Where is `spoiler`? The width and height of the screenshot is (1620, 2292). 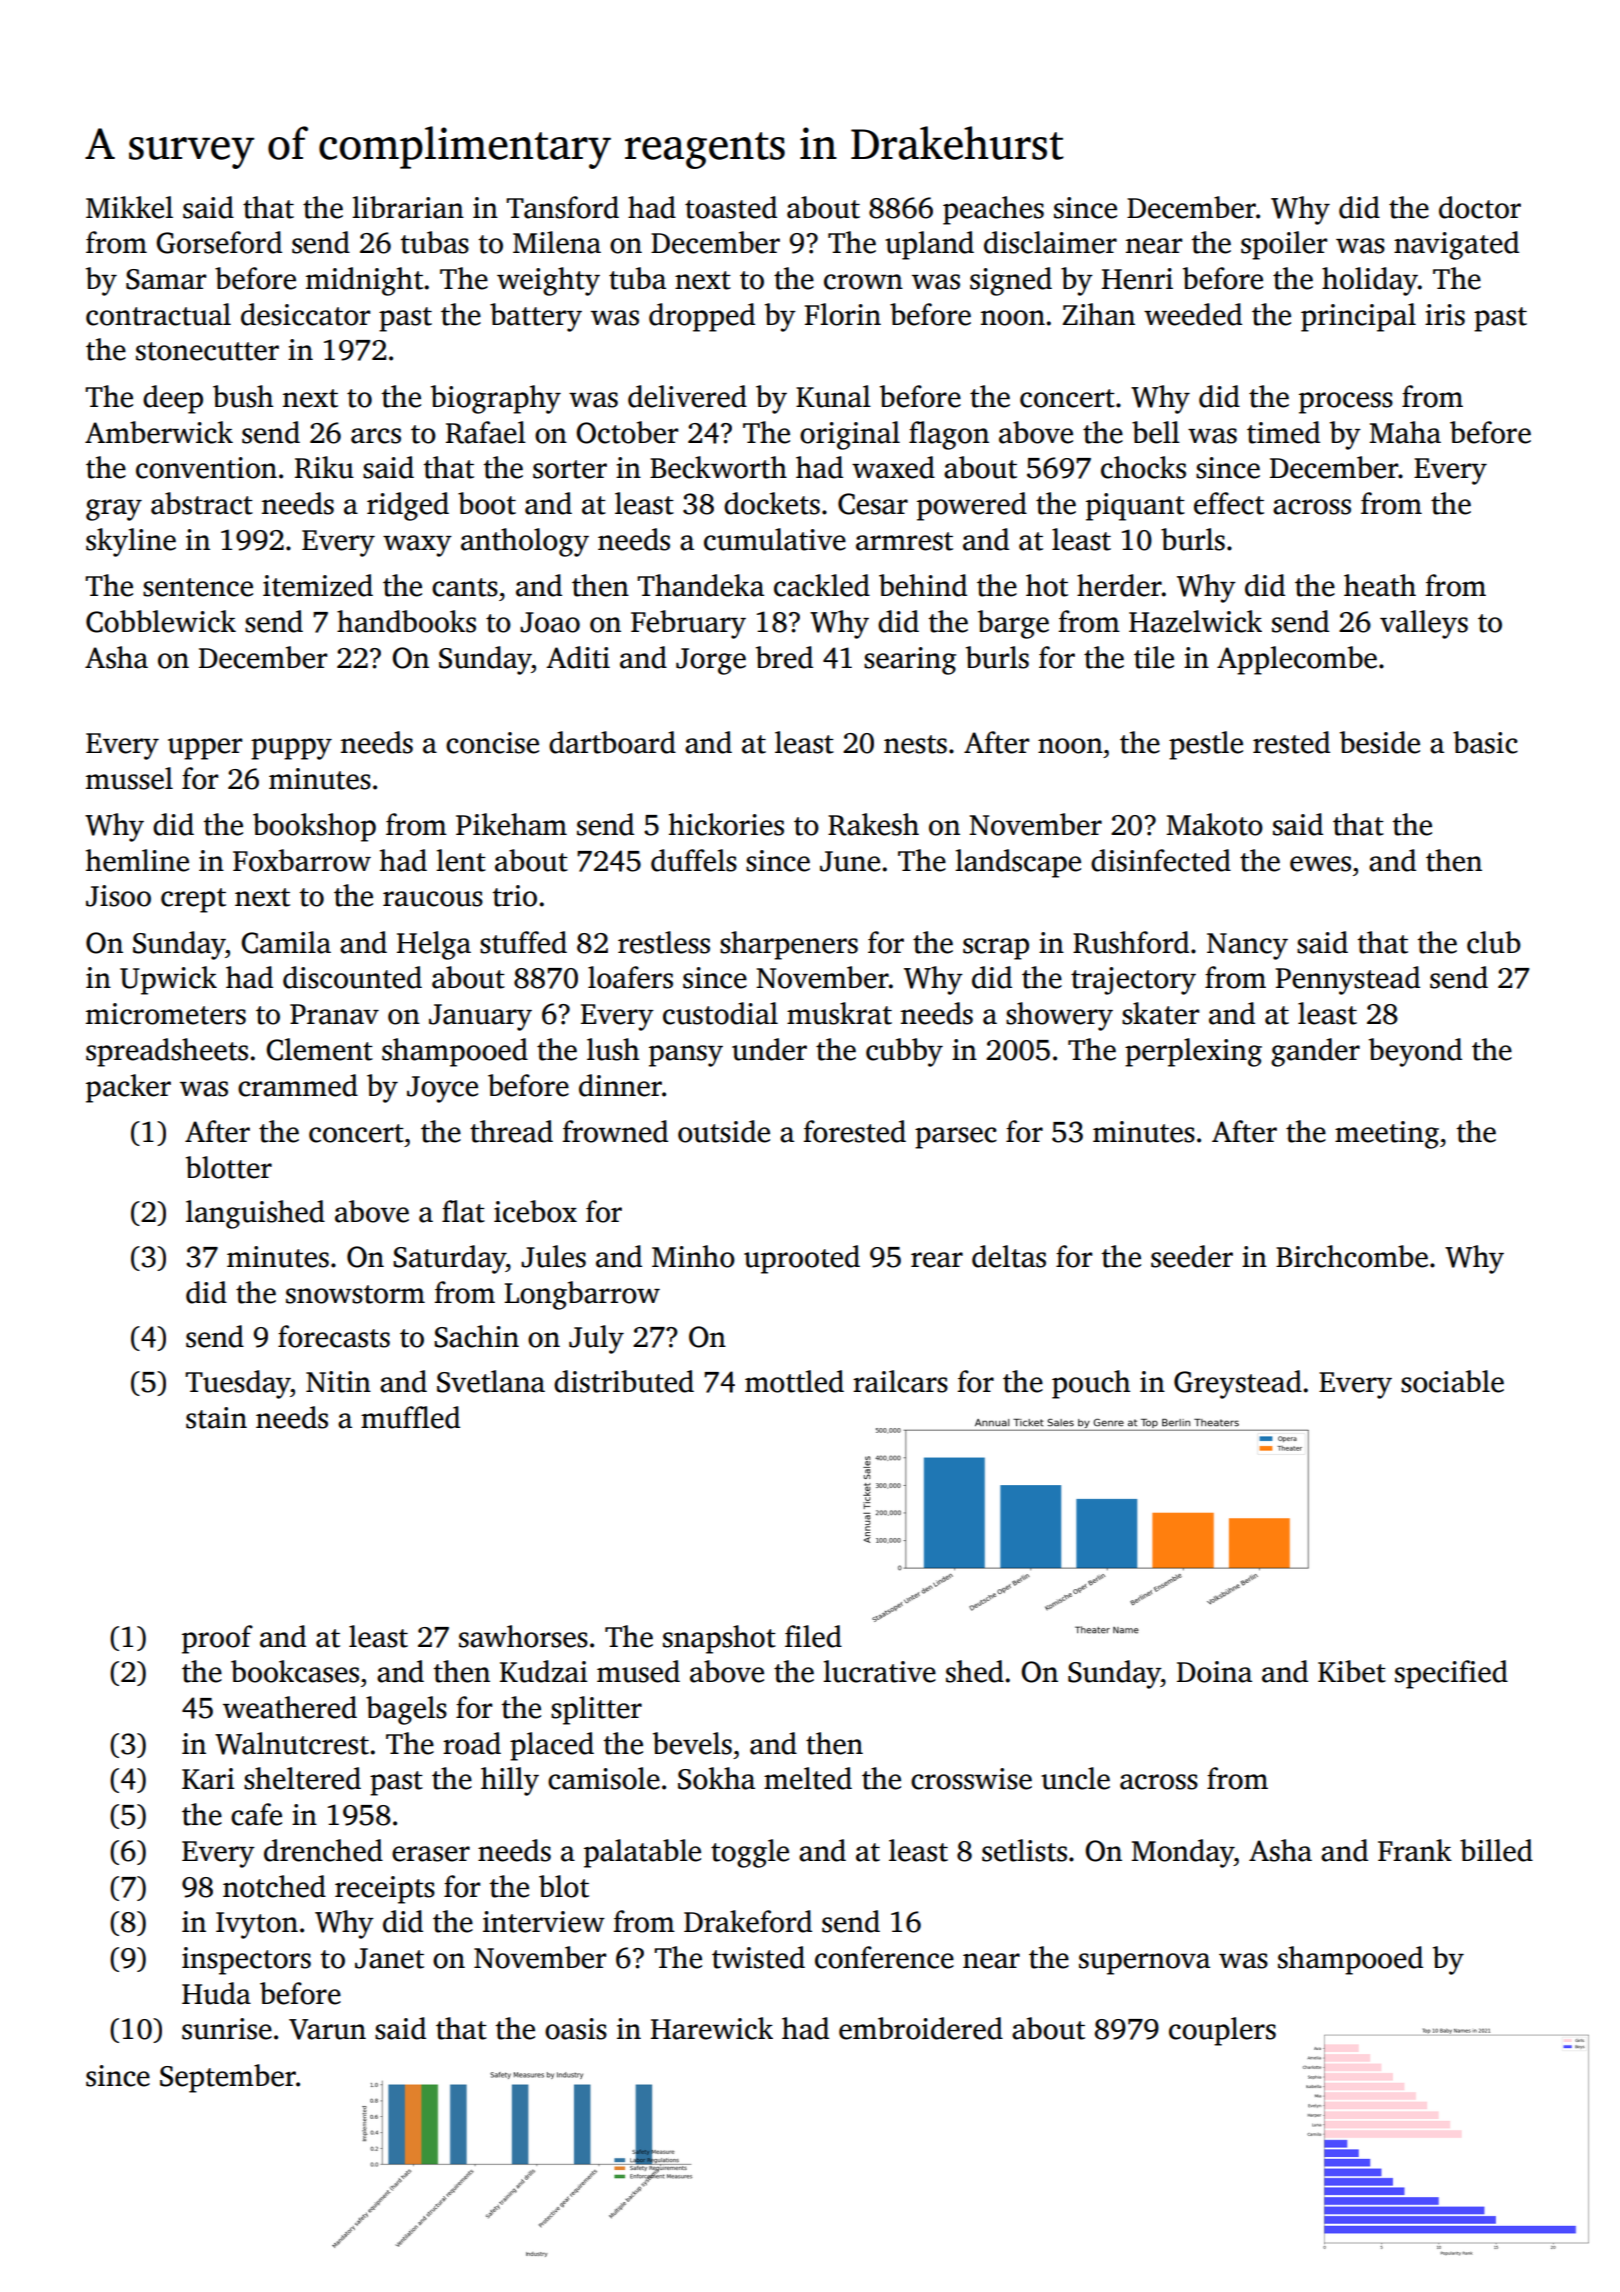
spoiler is located at coordinates (1284, 245).
